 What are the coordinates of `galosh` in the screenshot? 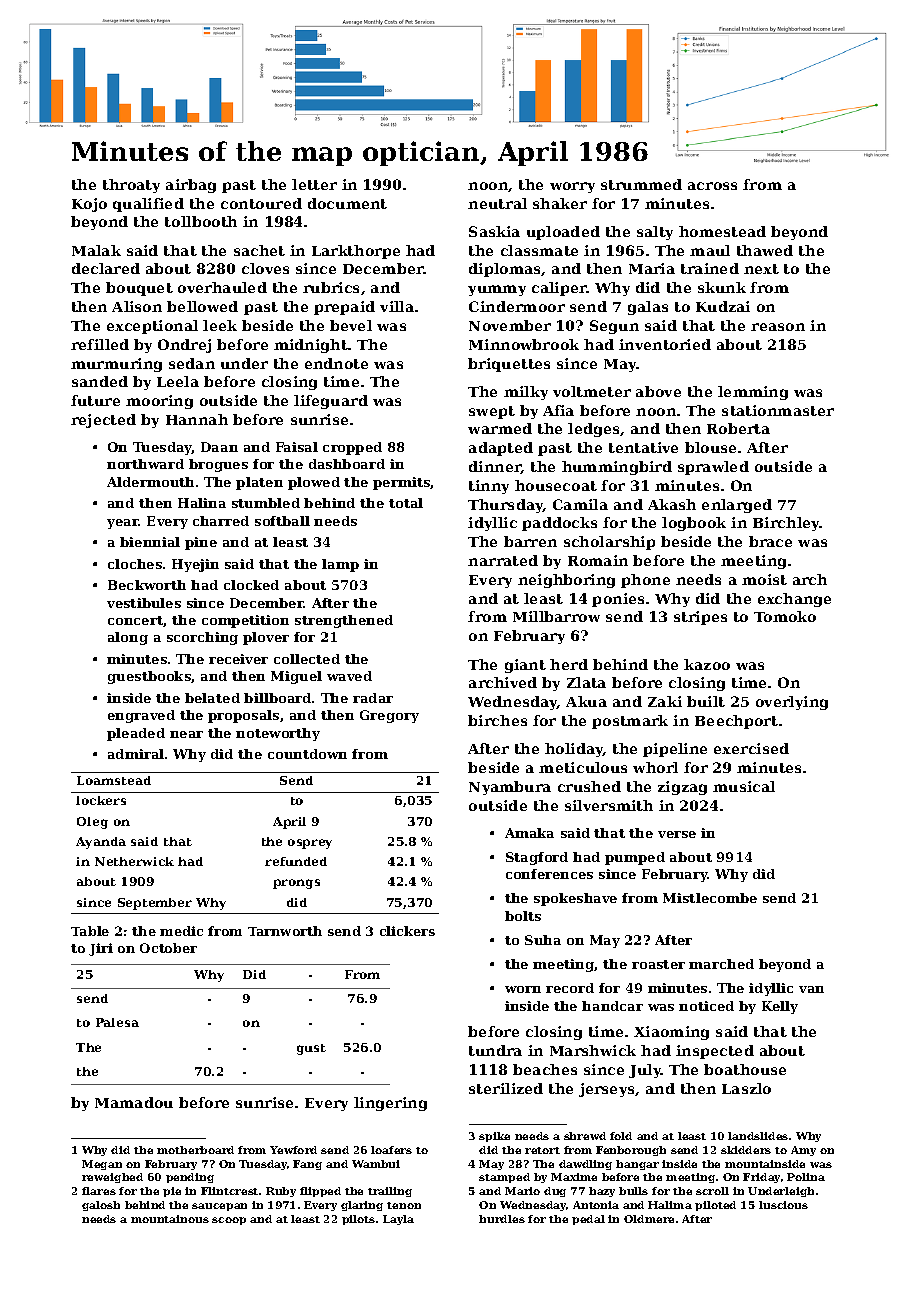 It's located at (101, 1206).
